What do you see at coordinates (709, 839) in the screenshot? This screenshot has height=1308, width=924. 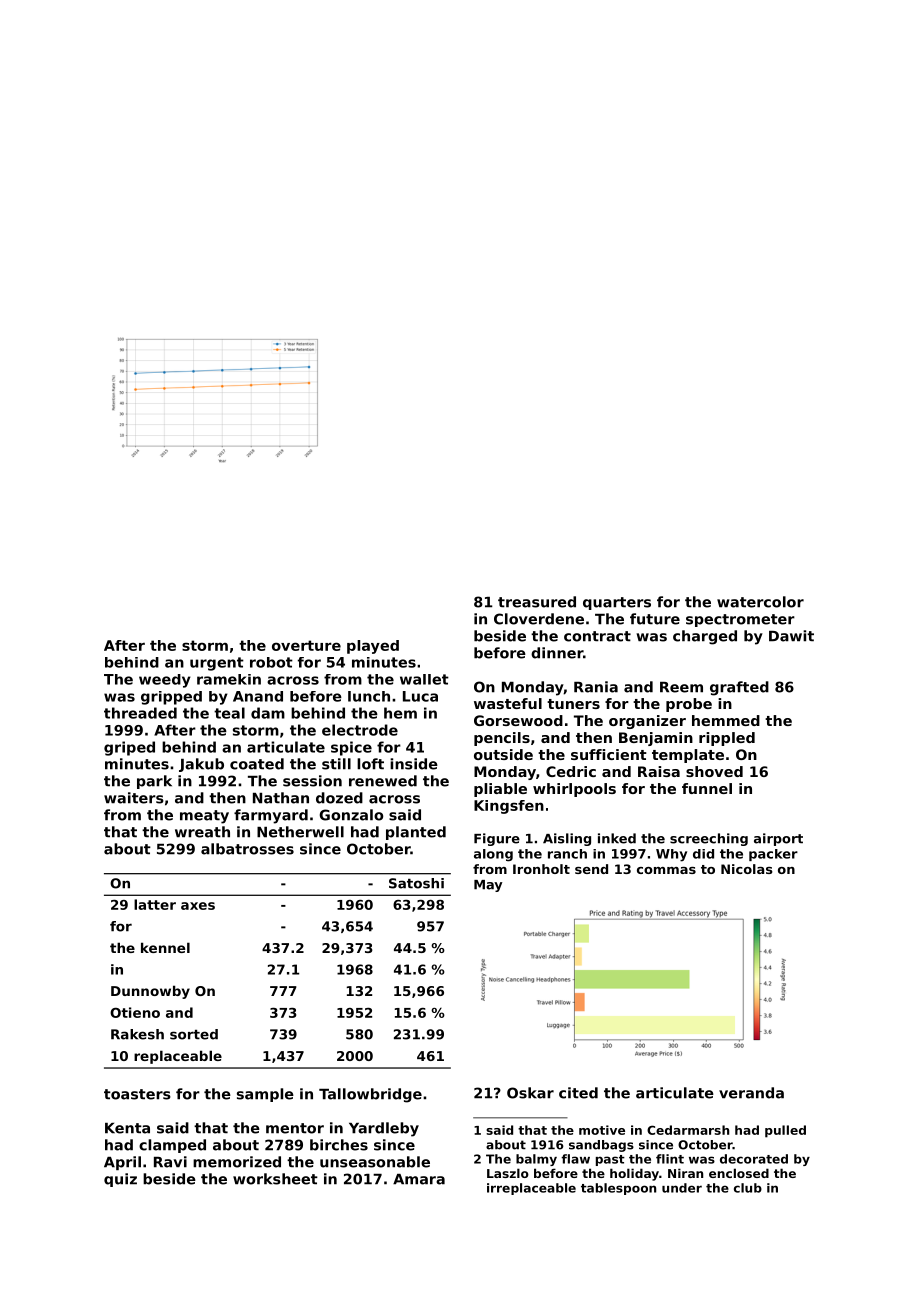 I see `screeching` at bounding box center [709, 839].
